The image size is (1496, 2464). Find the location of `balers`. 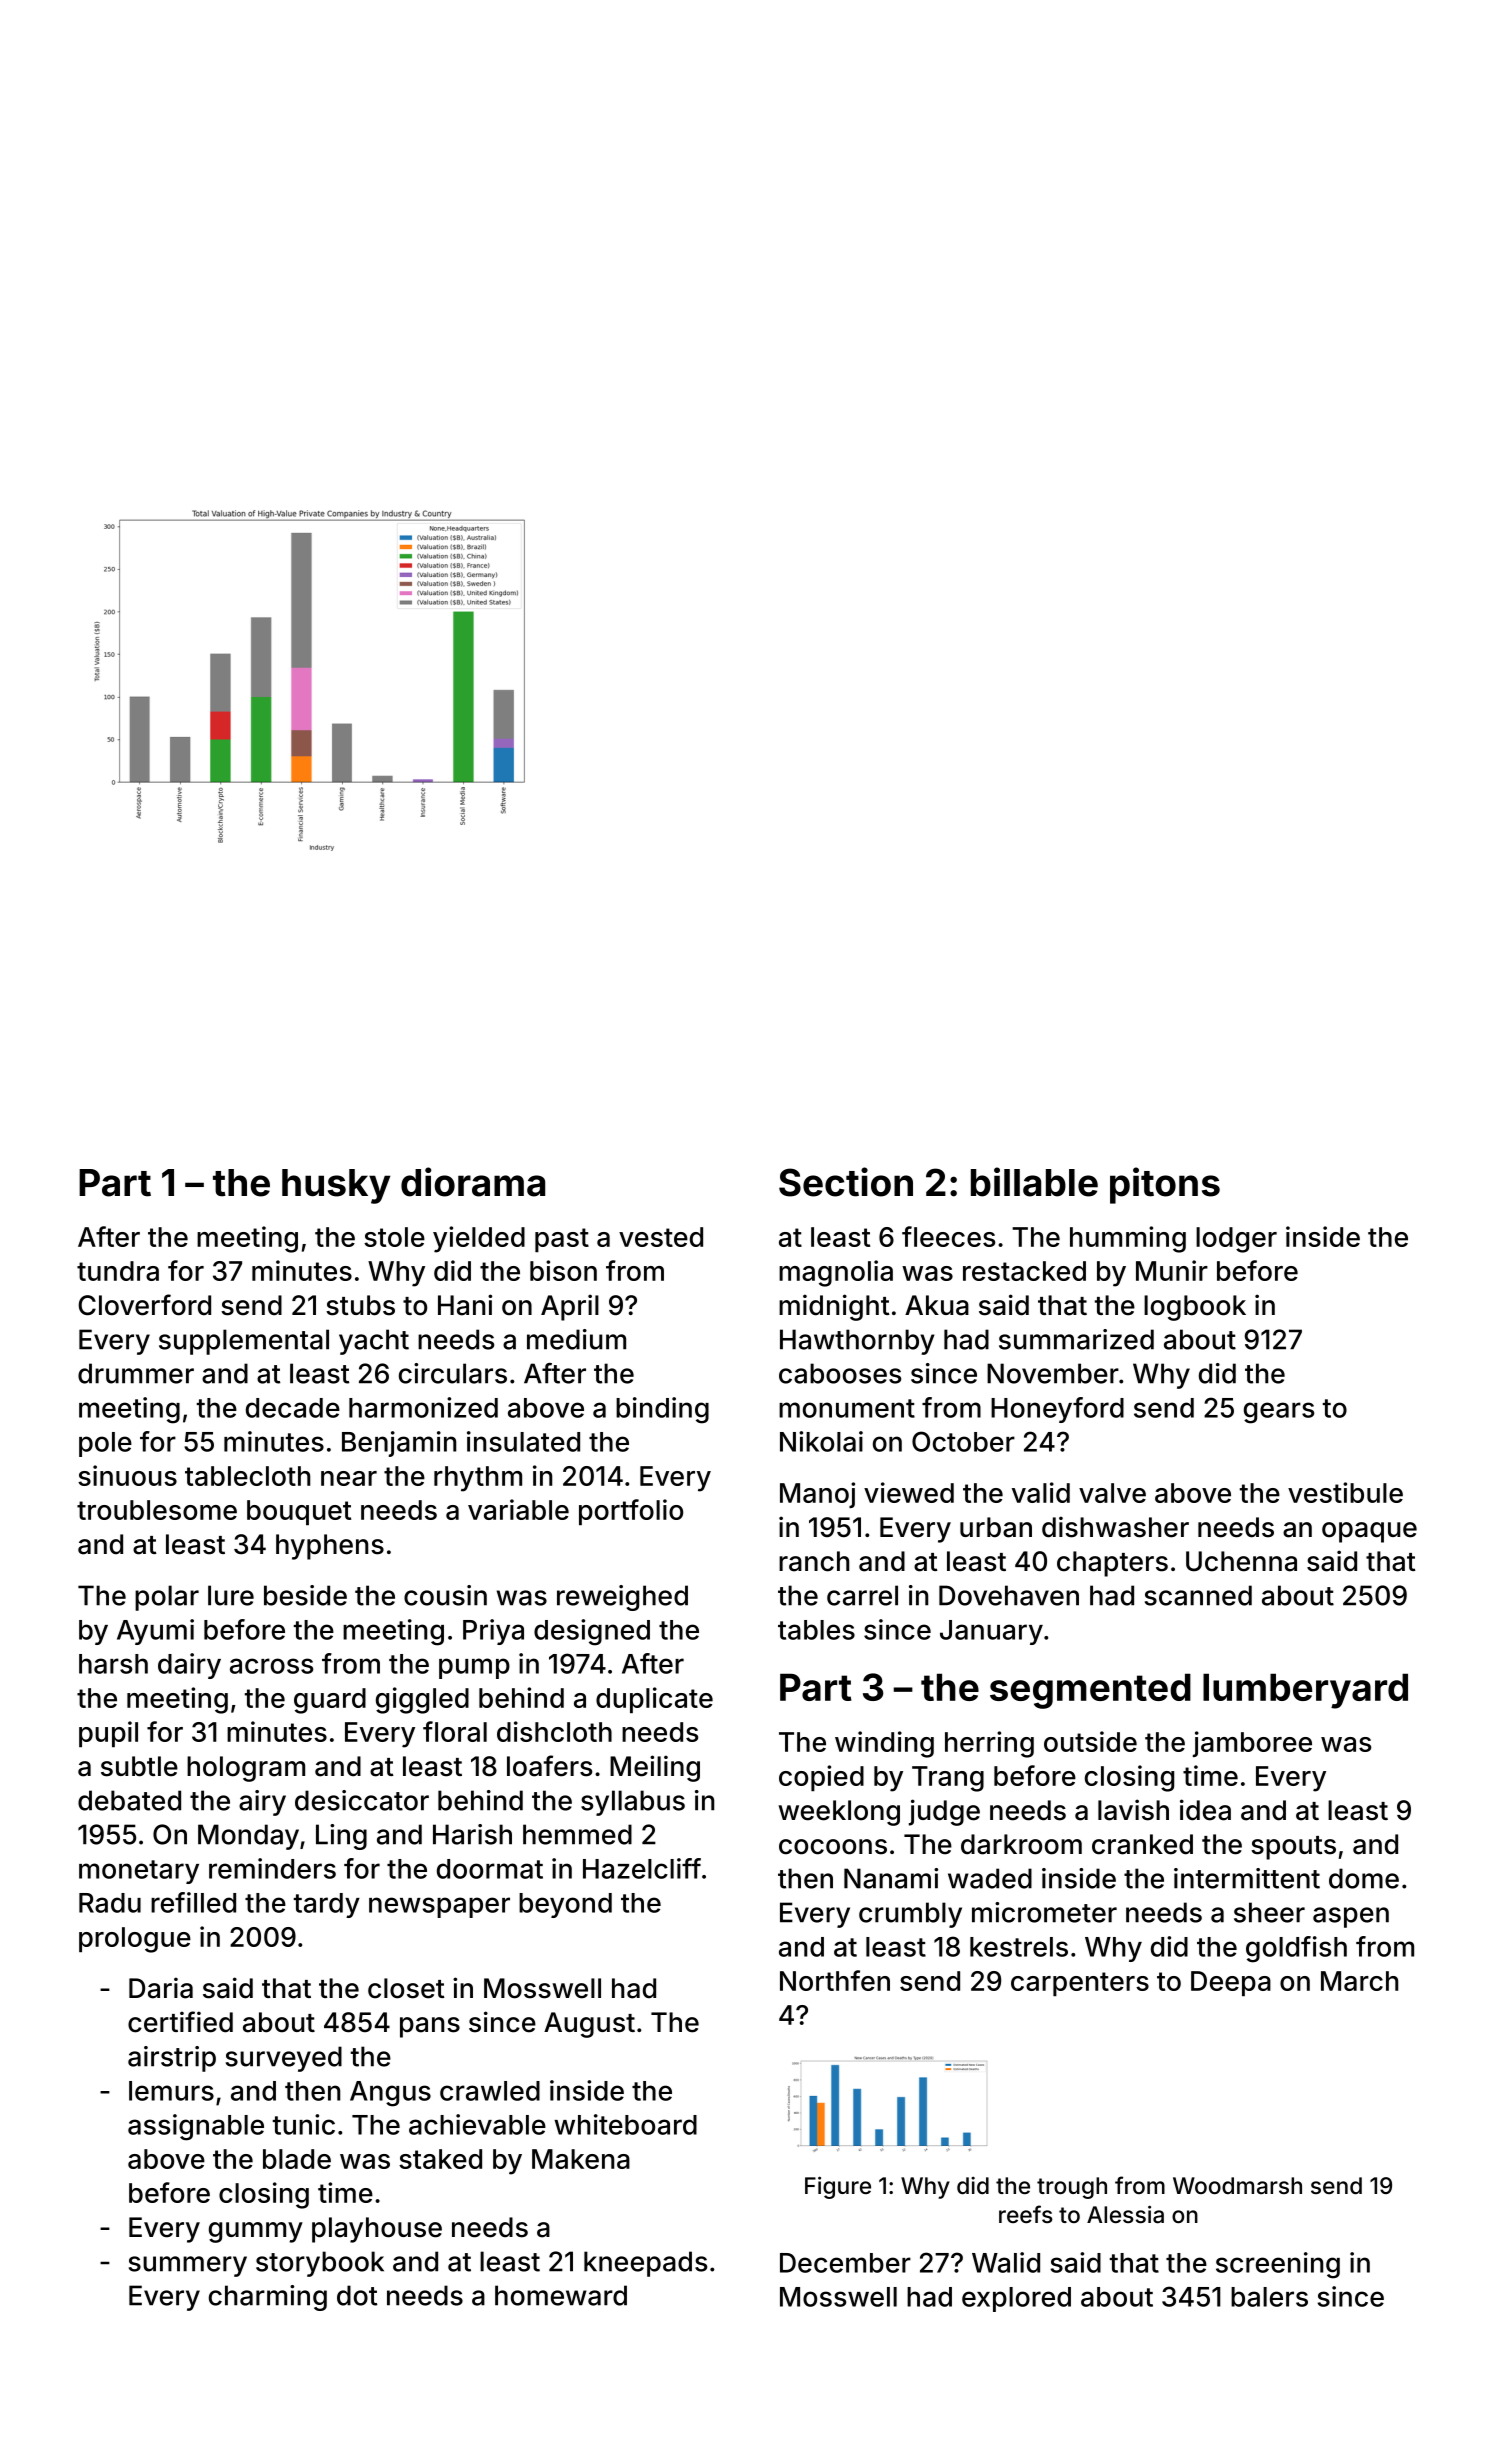

balers is located at coordinates (1269, 2297).
